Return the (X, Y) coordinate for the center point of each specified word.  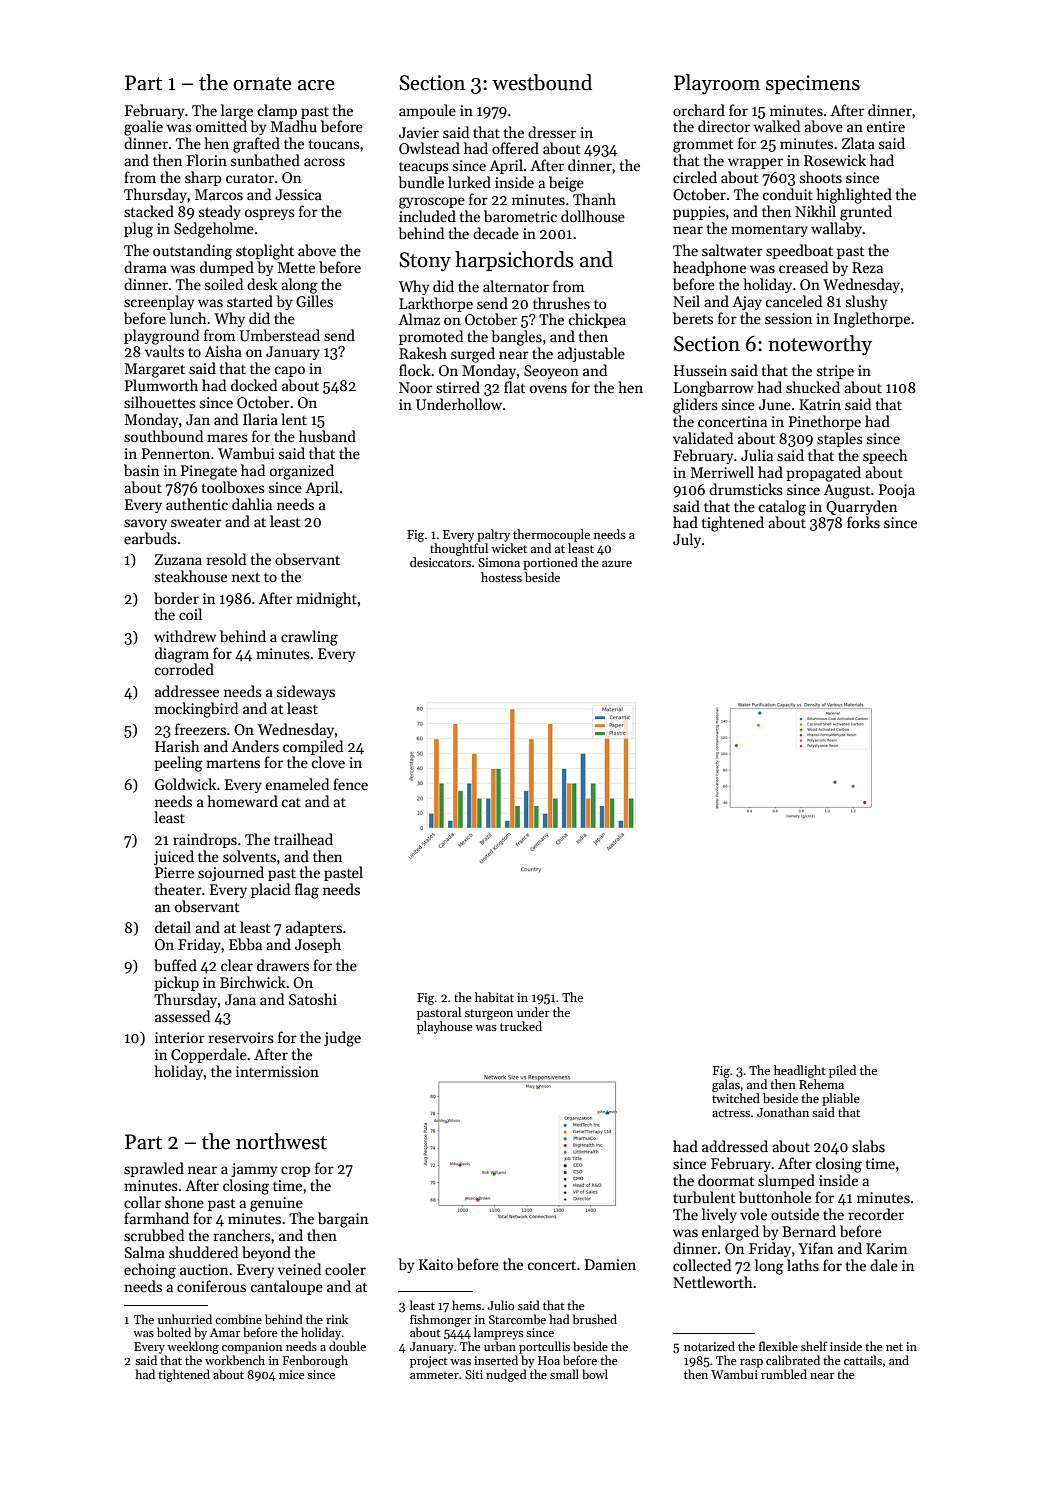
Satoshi (313, 999)
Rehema (821, 1084)
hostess (501, 577)
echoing (150, 1271)
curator (250, 178)
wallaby (837, 229)
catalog (782, 508)
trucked (521, 1026)
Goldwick (185, 784)
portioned (550, 563)
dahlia (252, 504)
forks (863, 522)
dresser (552, 132)
